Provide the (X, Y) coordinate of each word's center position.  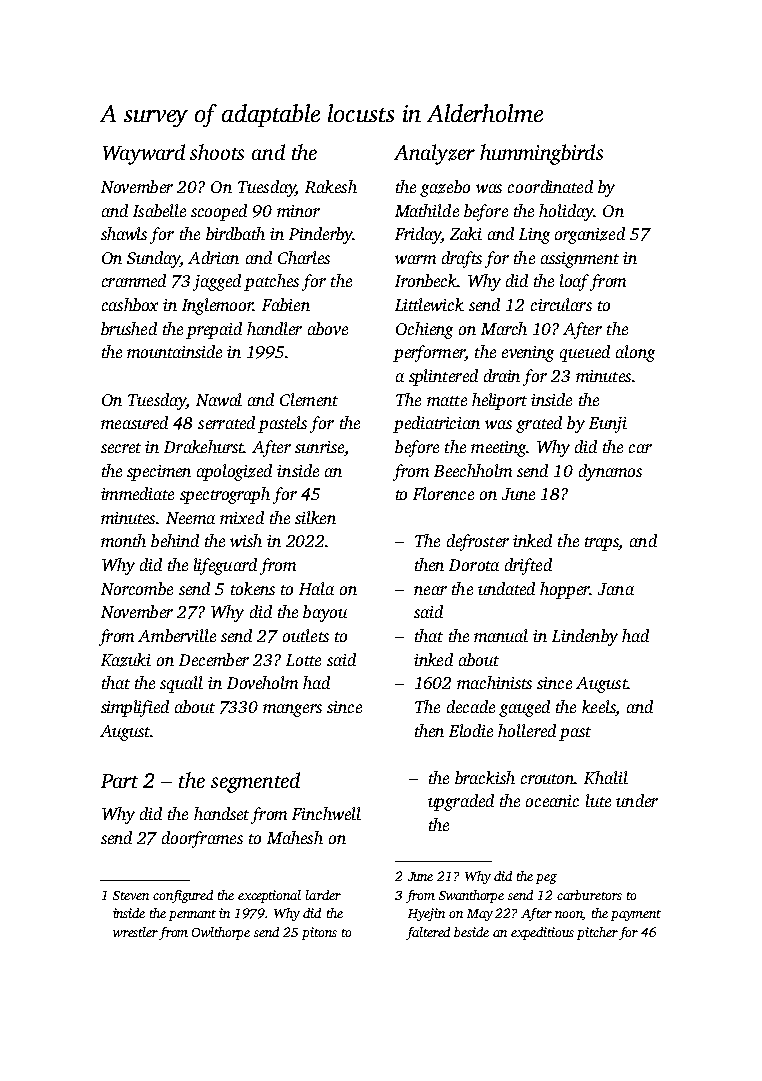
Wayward (144, 154)
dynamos (610, 472)
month (123, 540)
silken (315, 517)
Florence (443, 493)
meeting (498, 449)
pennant (192, 915)
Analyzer (434, 154)
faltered (428, 933)
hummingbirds (541, 154)
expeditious (542, 933)
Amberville (177, 635)
